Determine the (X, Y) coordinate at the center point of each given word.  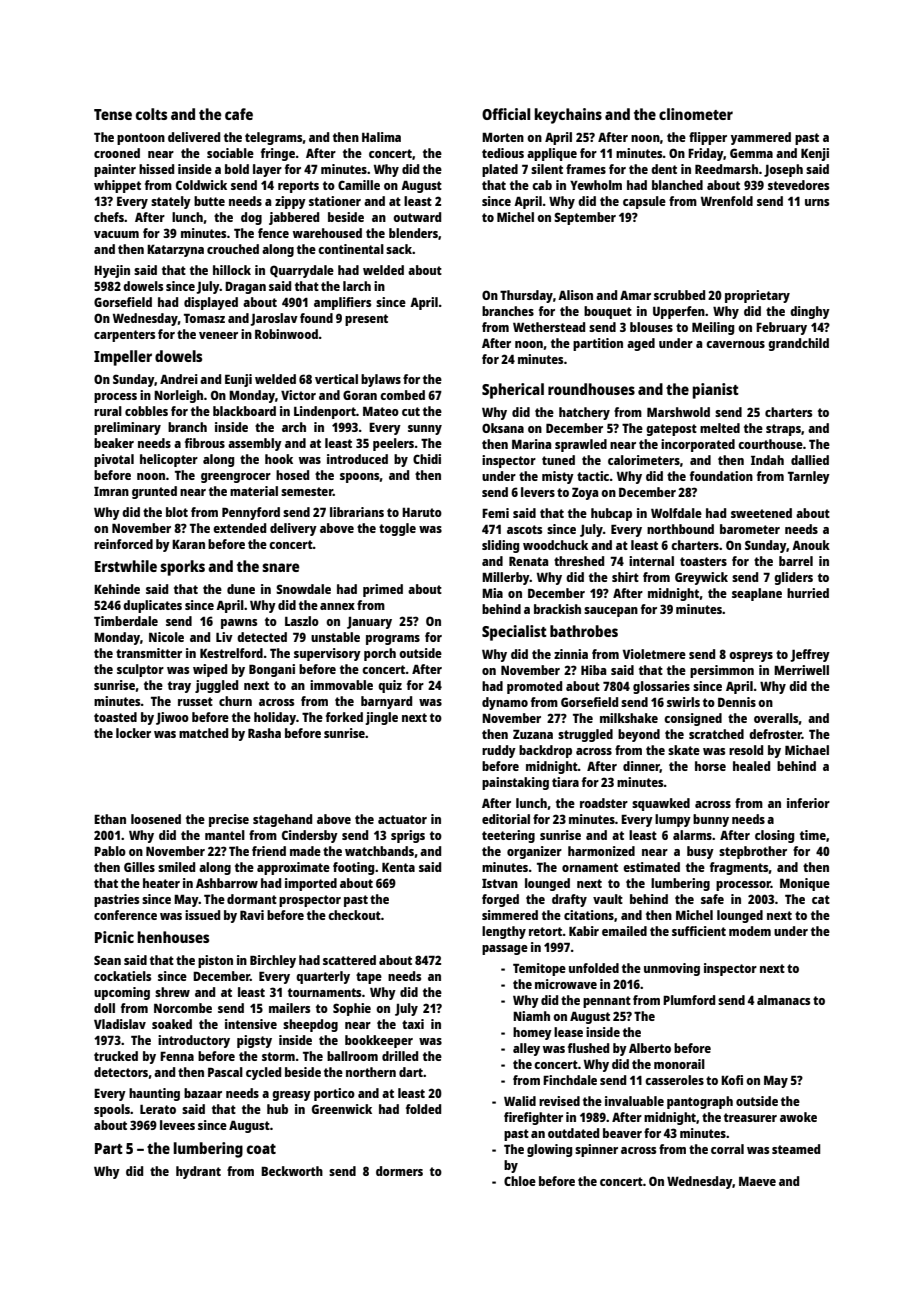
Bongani (272, 670)
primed (383, 590)
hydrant (198, 1172)
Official (506, 114)
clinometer (696, 114)
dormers (399, 1171)
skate (684, 750)
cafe (239, 114)
